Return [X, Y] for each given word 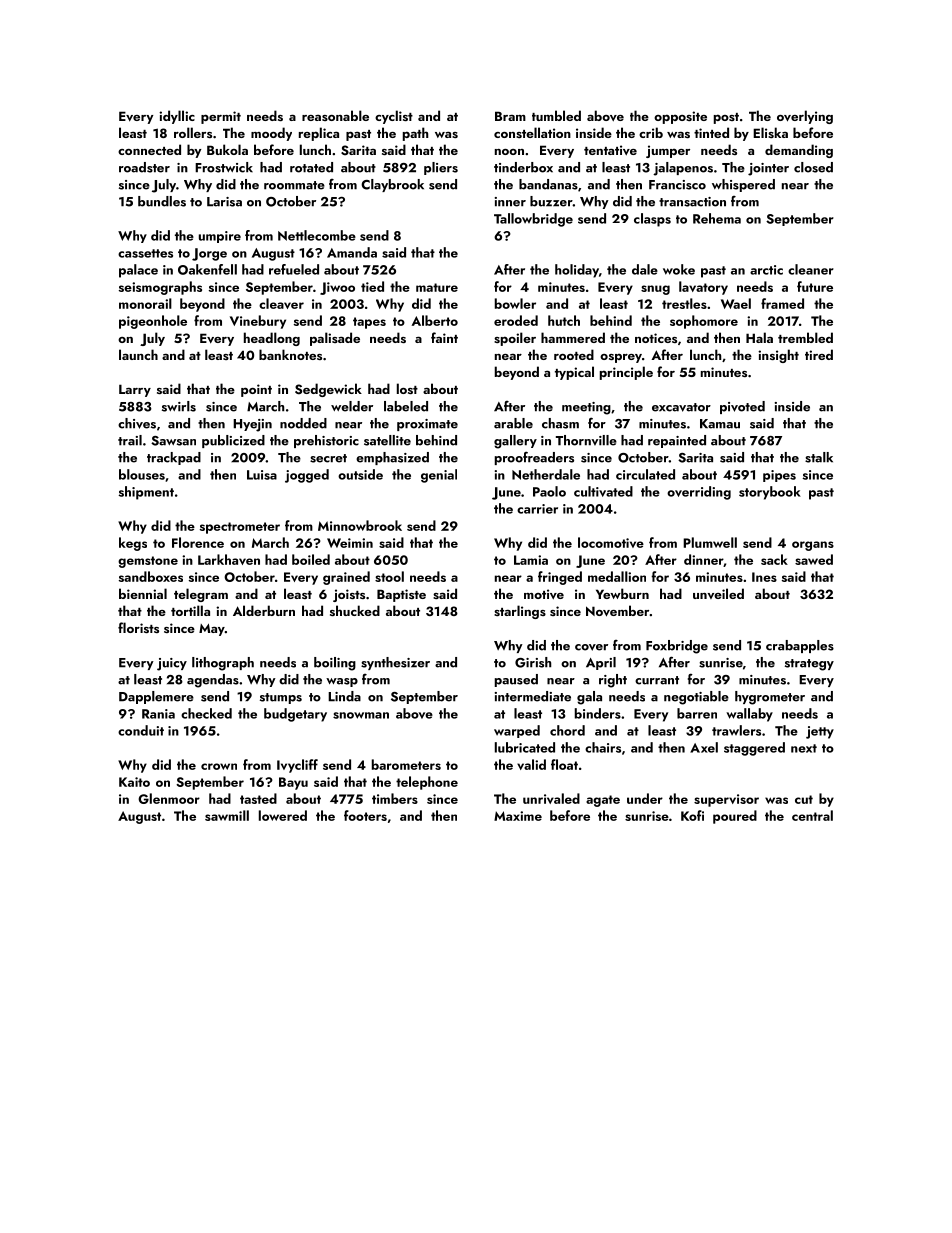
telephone [427, 783]
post [726, 118]
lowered [283, 815]
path [415, 134]
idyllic [177, 117]
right [613, 681]
